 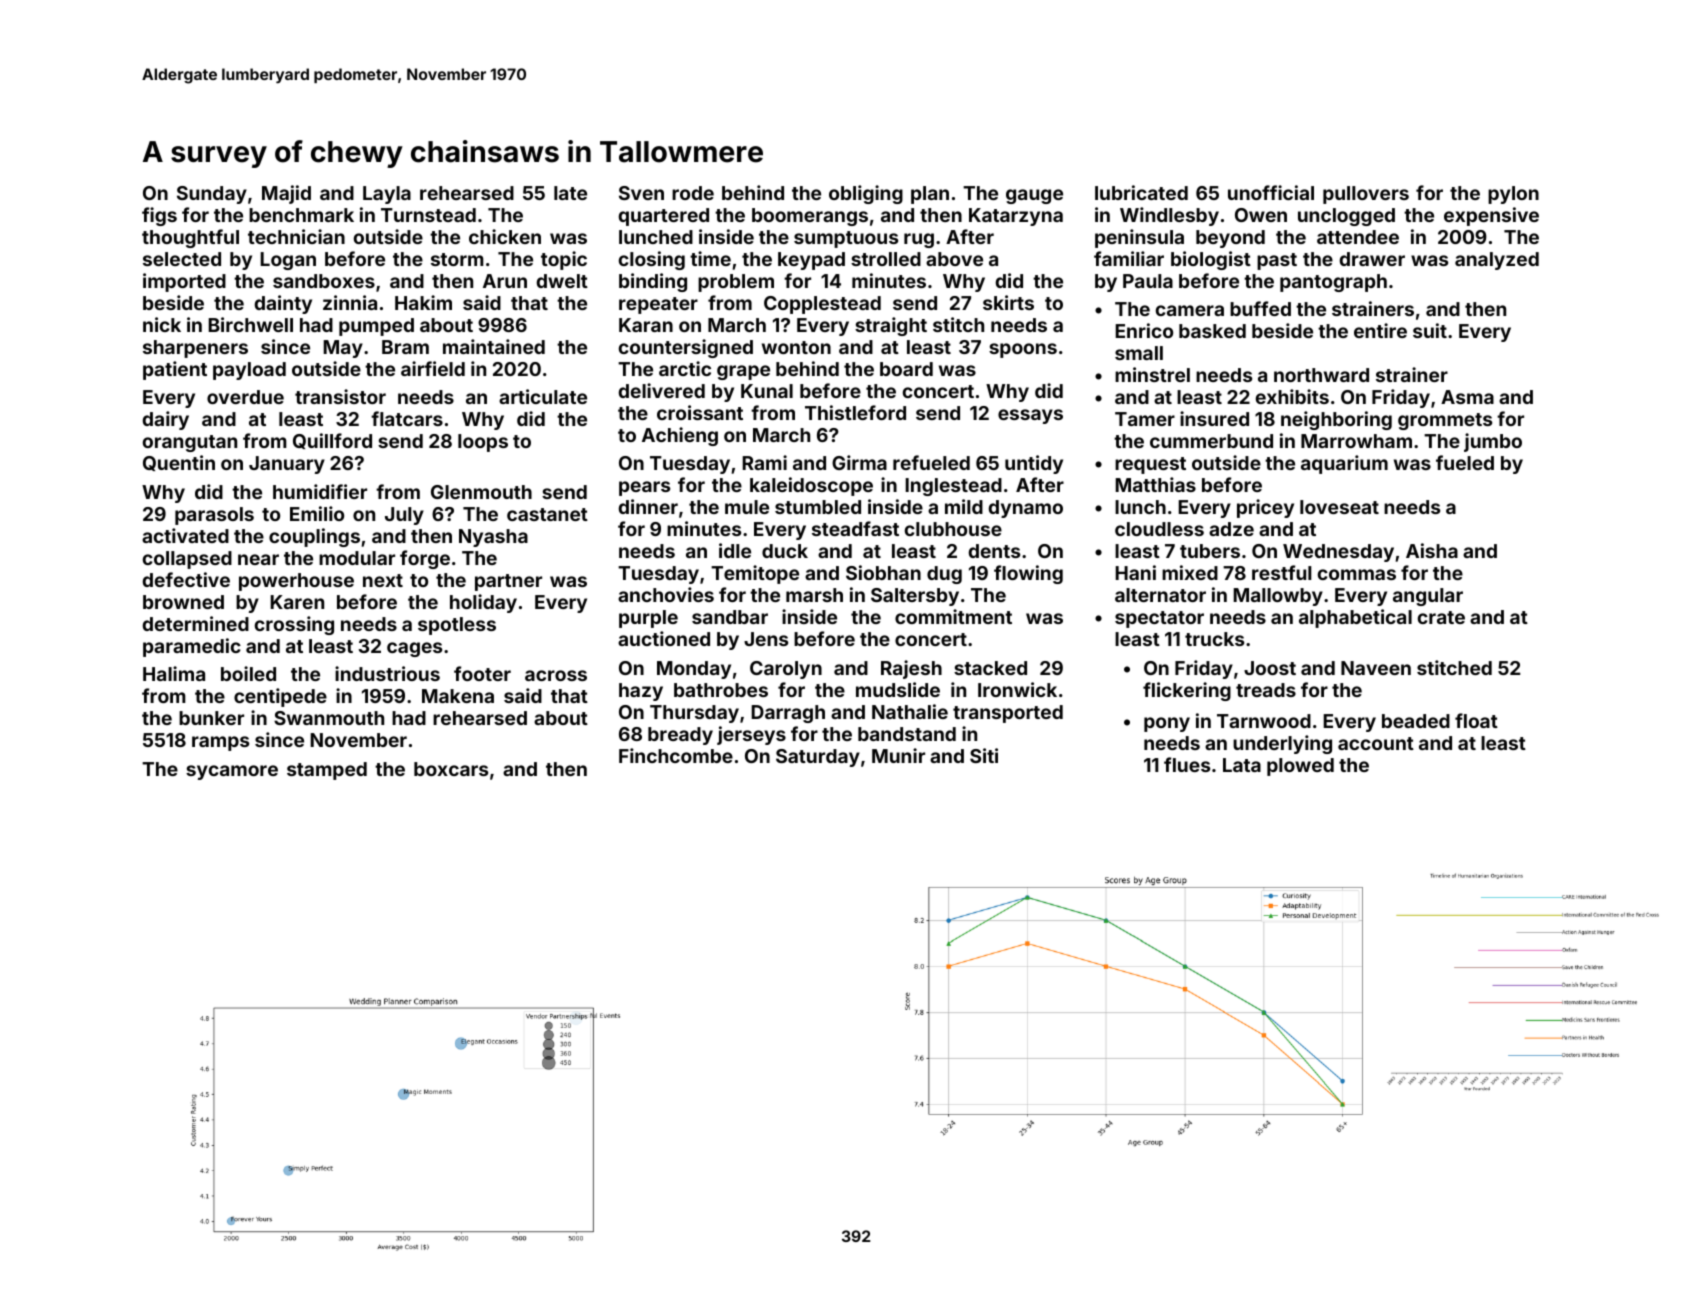 What do you see at coordinates (195, 349) in the screenshot?
I see `sharpeners` at bounding box center [195, 349].
